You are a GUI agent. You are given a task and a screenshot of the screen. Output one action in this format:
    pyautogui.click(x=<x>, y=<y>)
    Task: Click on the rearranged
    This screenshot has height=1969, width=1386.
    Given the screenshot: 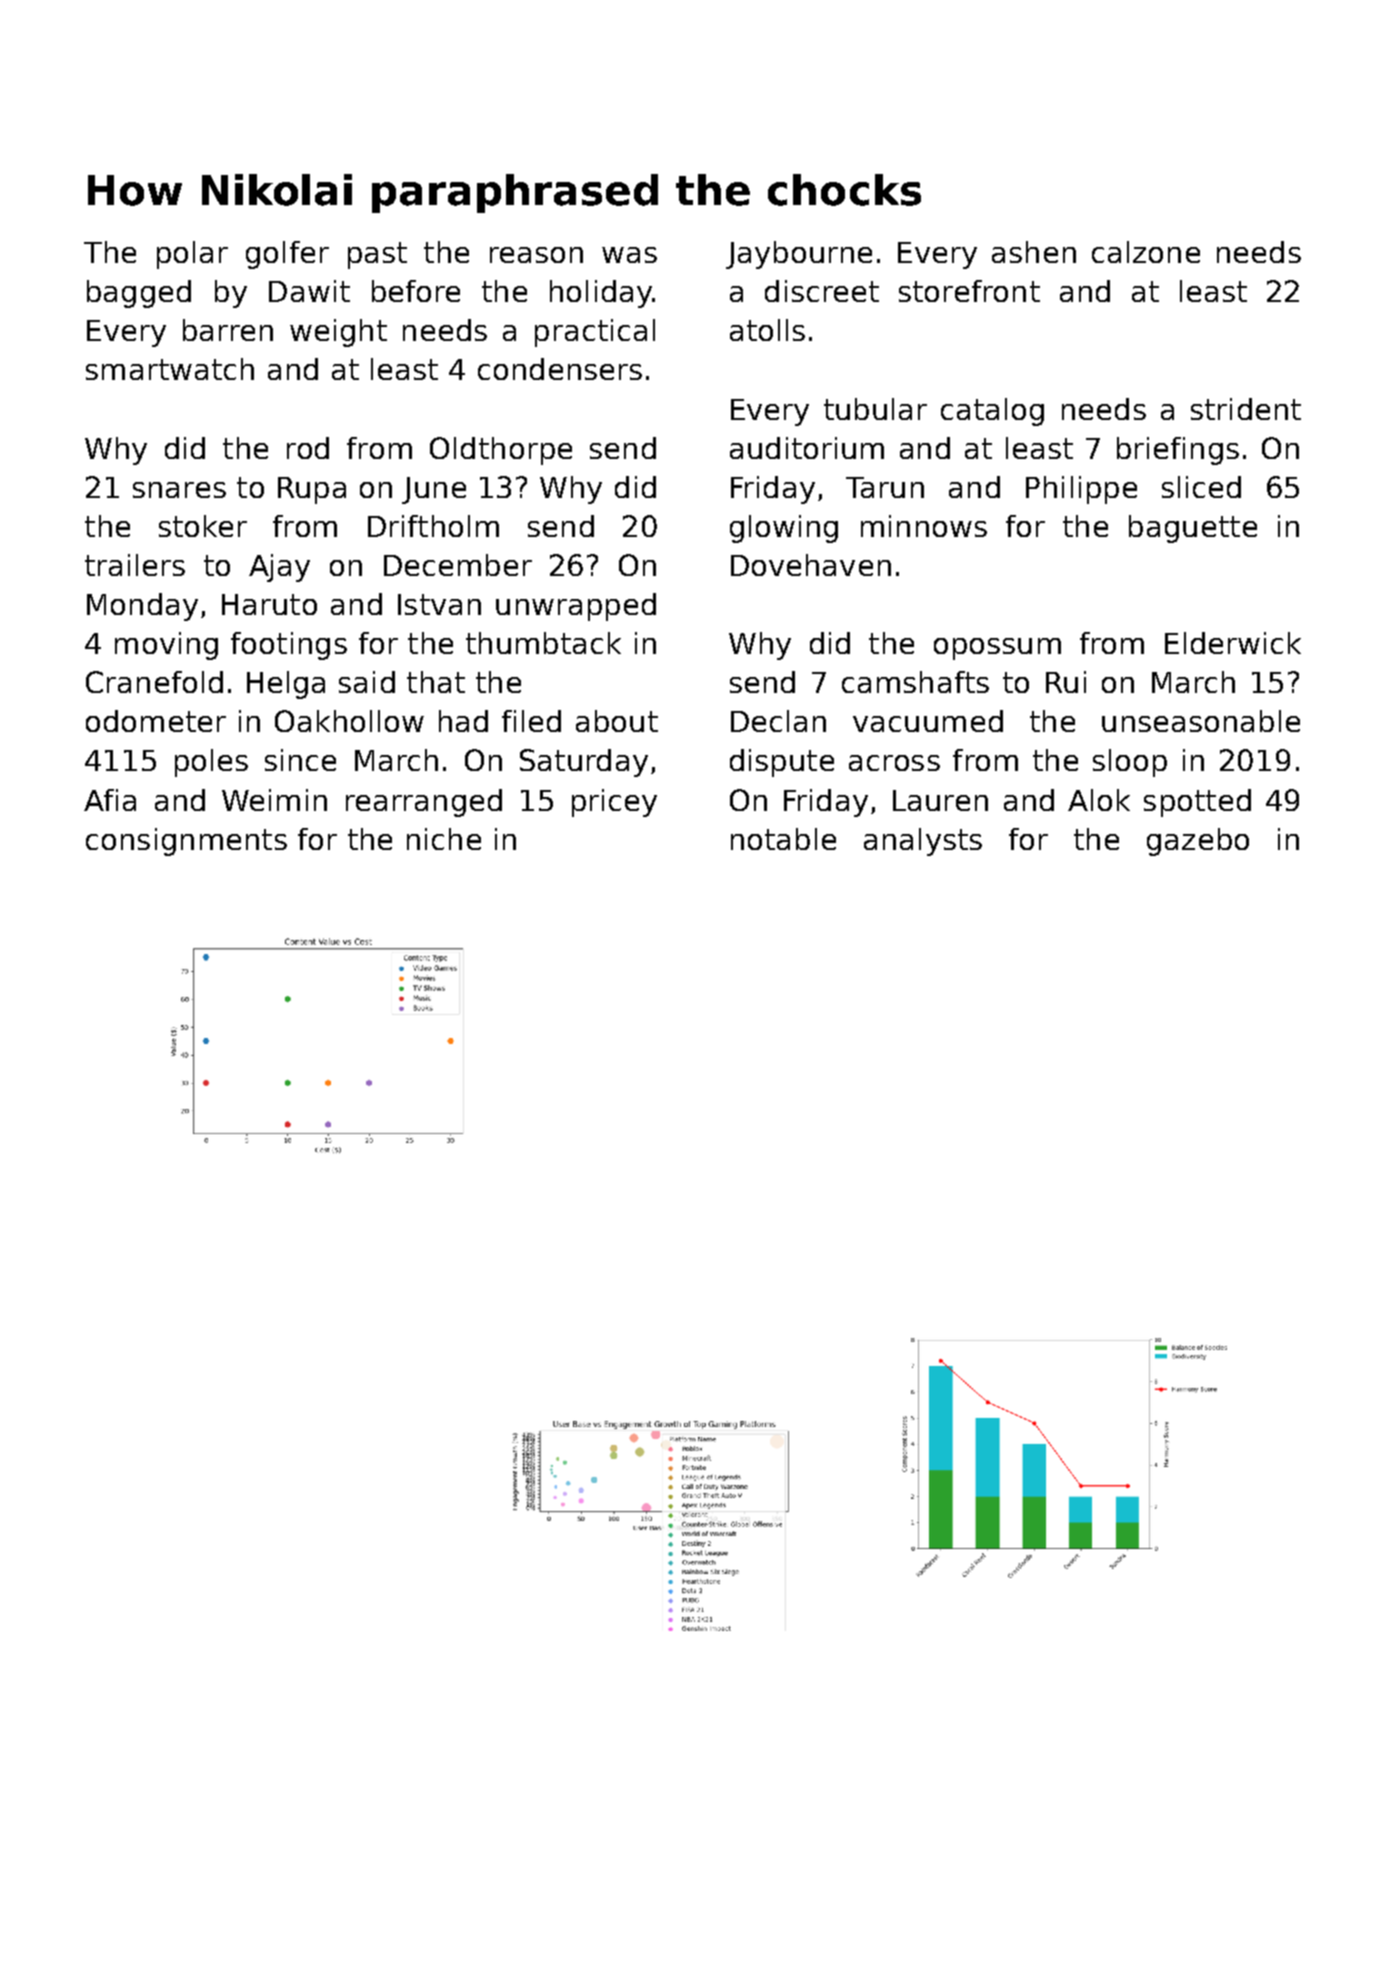 What is the action you would take?
    pyautogui.click(x=424, y=803)
